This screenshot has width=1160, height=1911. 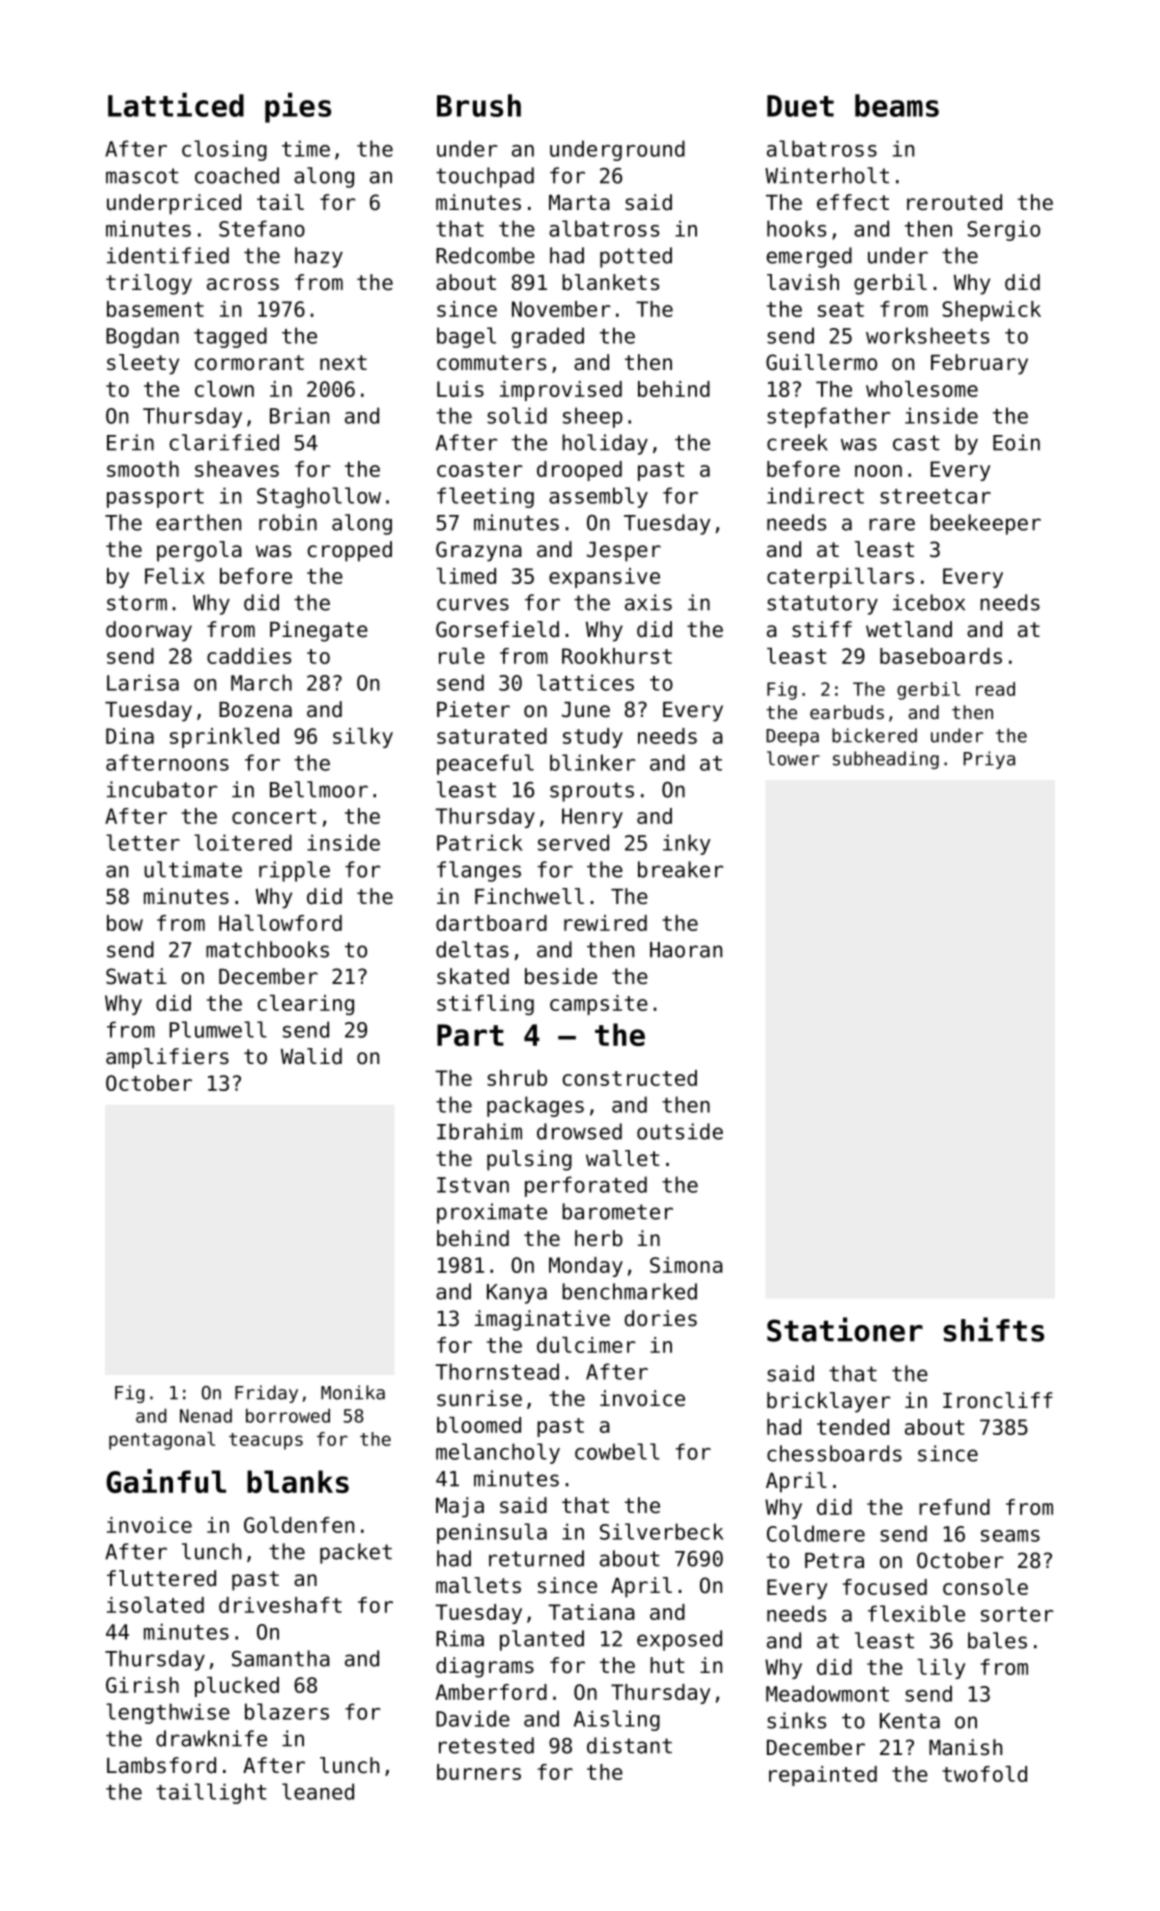 I want to click on pies, so click(x=298, y=108).
